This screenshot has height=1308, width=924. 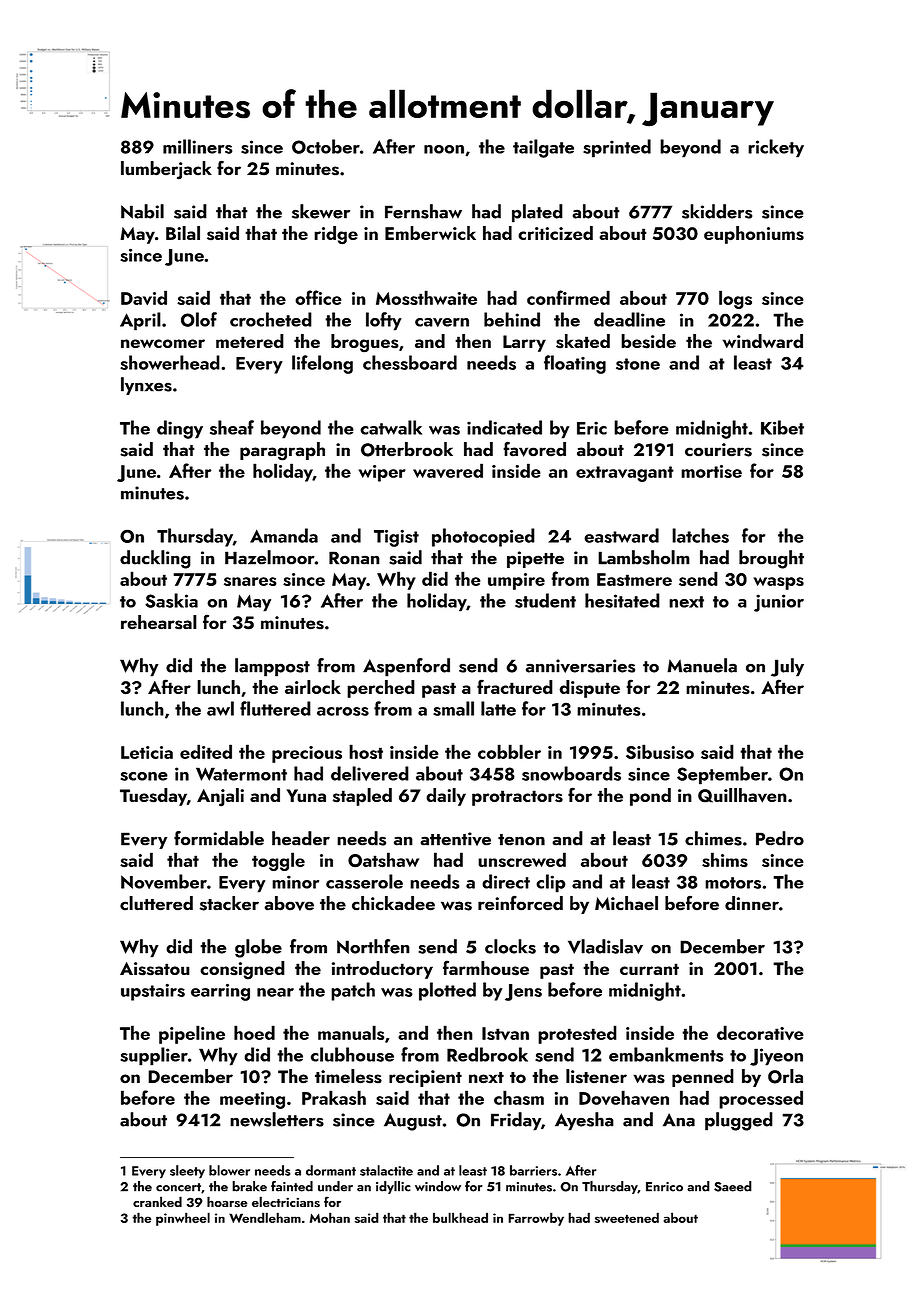 I want to click on skewer, so click(x=321, y=211).
